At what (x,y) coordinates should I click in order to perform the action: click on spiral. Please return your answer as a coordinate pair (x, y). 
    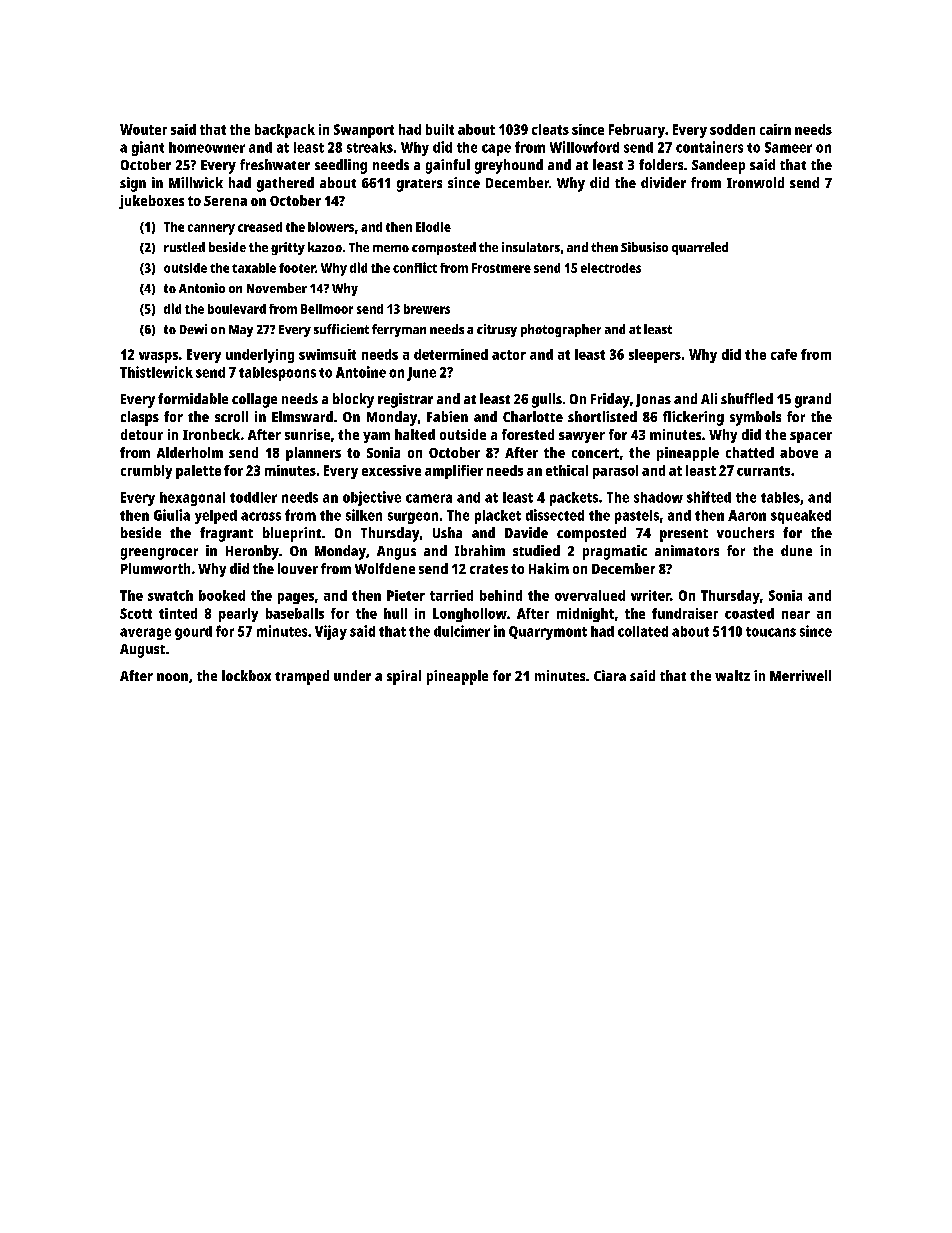
    Looking at the image, I should click on (404, 677).
